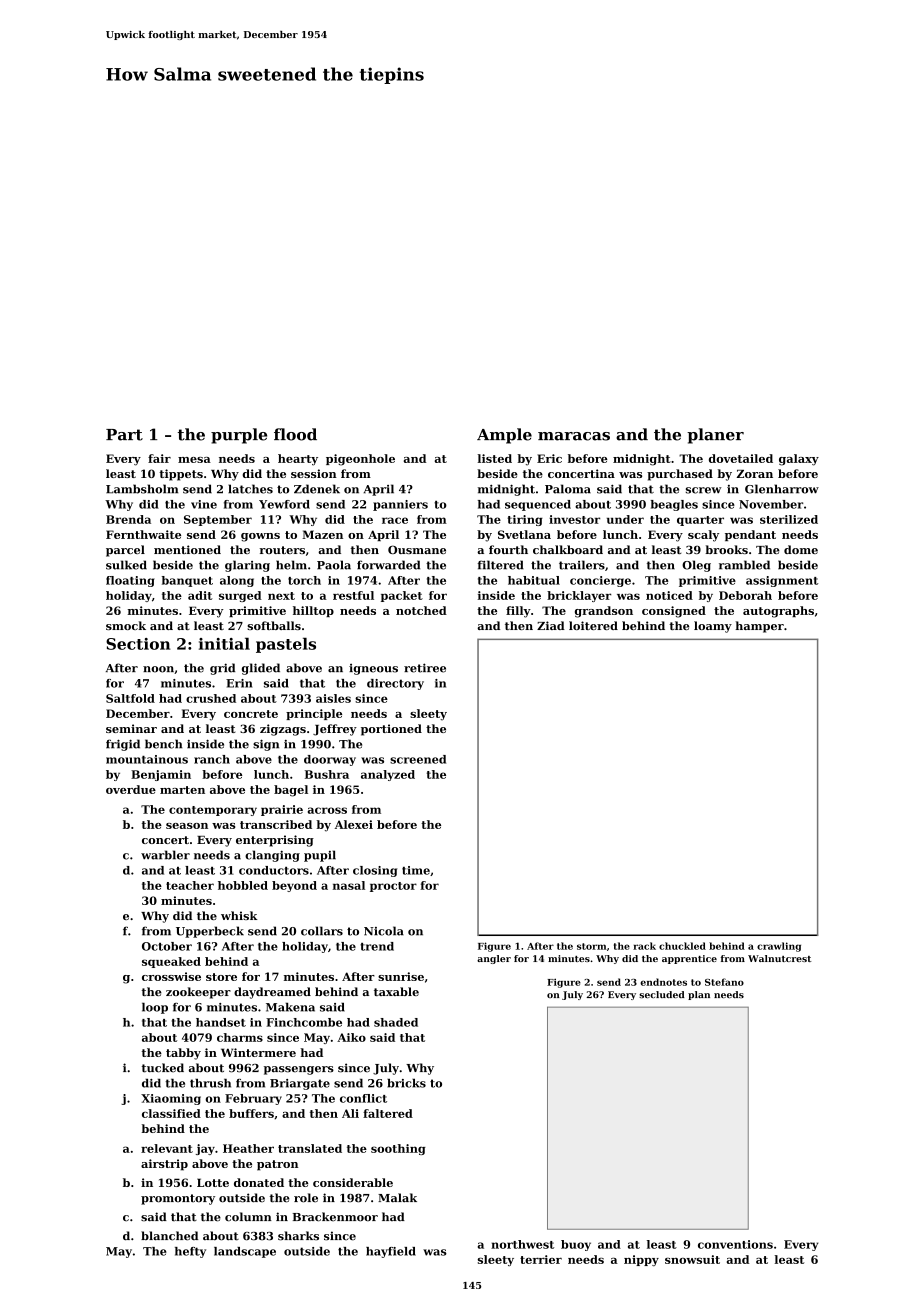 Image resolution: width=924 pixels, height=1308 pixels. I want to click on loamy, so click(713, 627).
